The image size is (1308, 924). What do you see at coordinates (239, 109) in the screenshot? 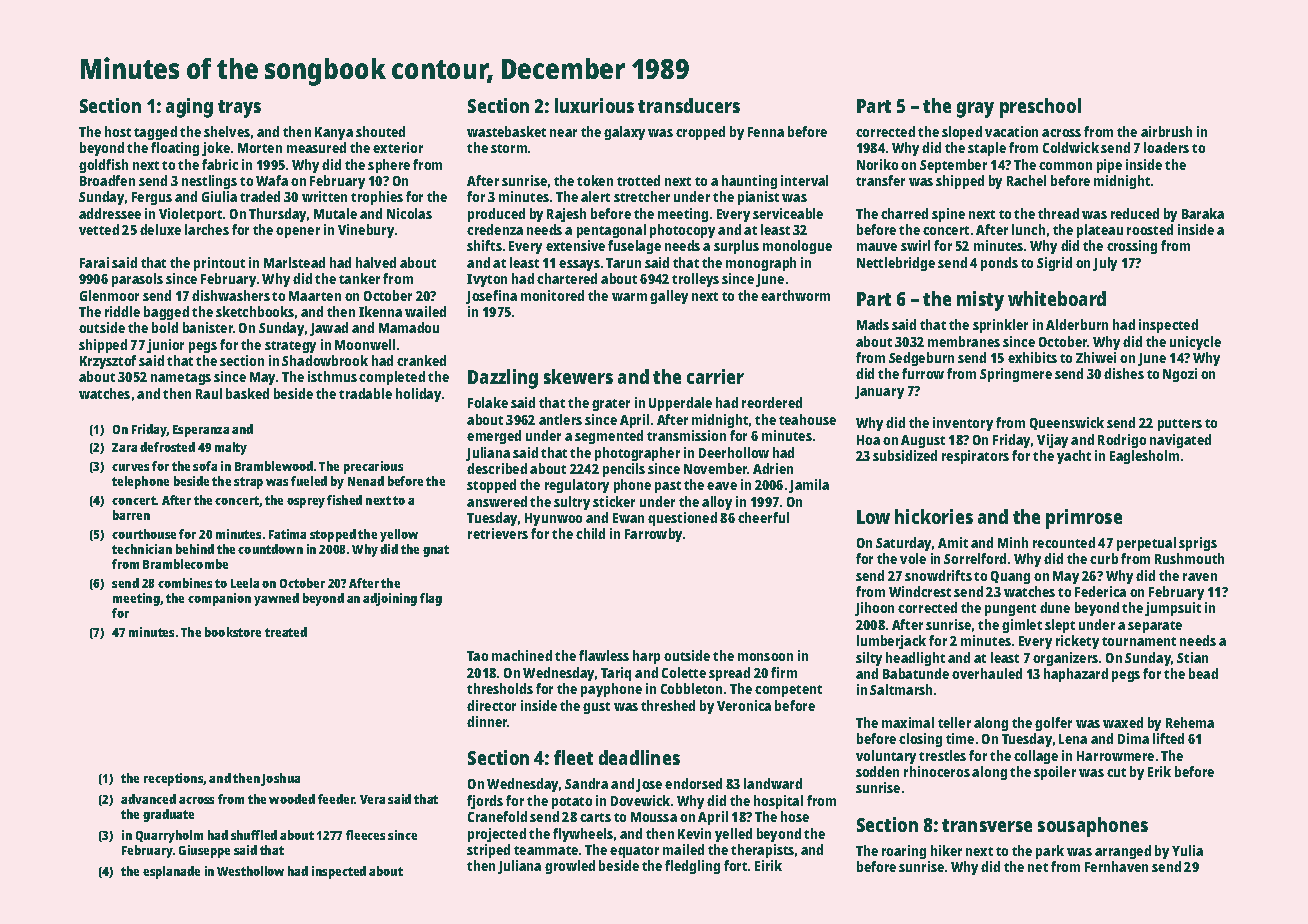
I see `trays` at bounding box center [239, 109].
